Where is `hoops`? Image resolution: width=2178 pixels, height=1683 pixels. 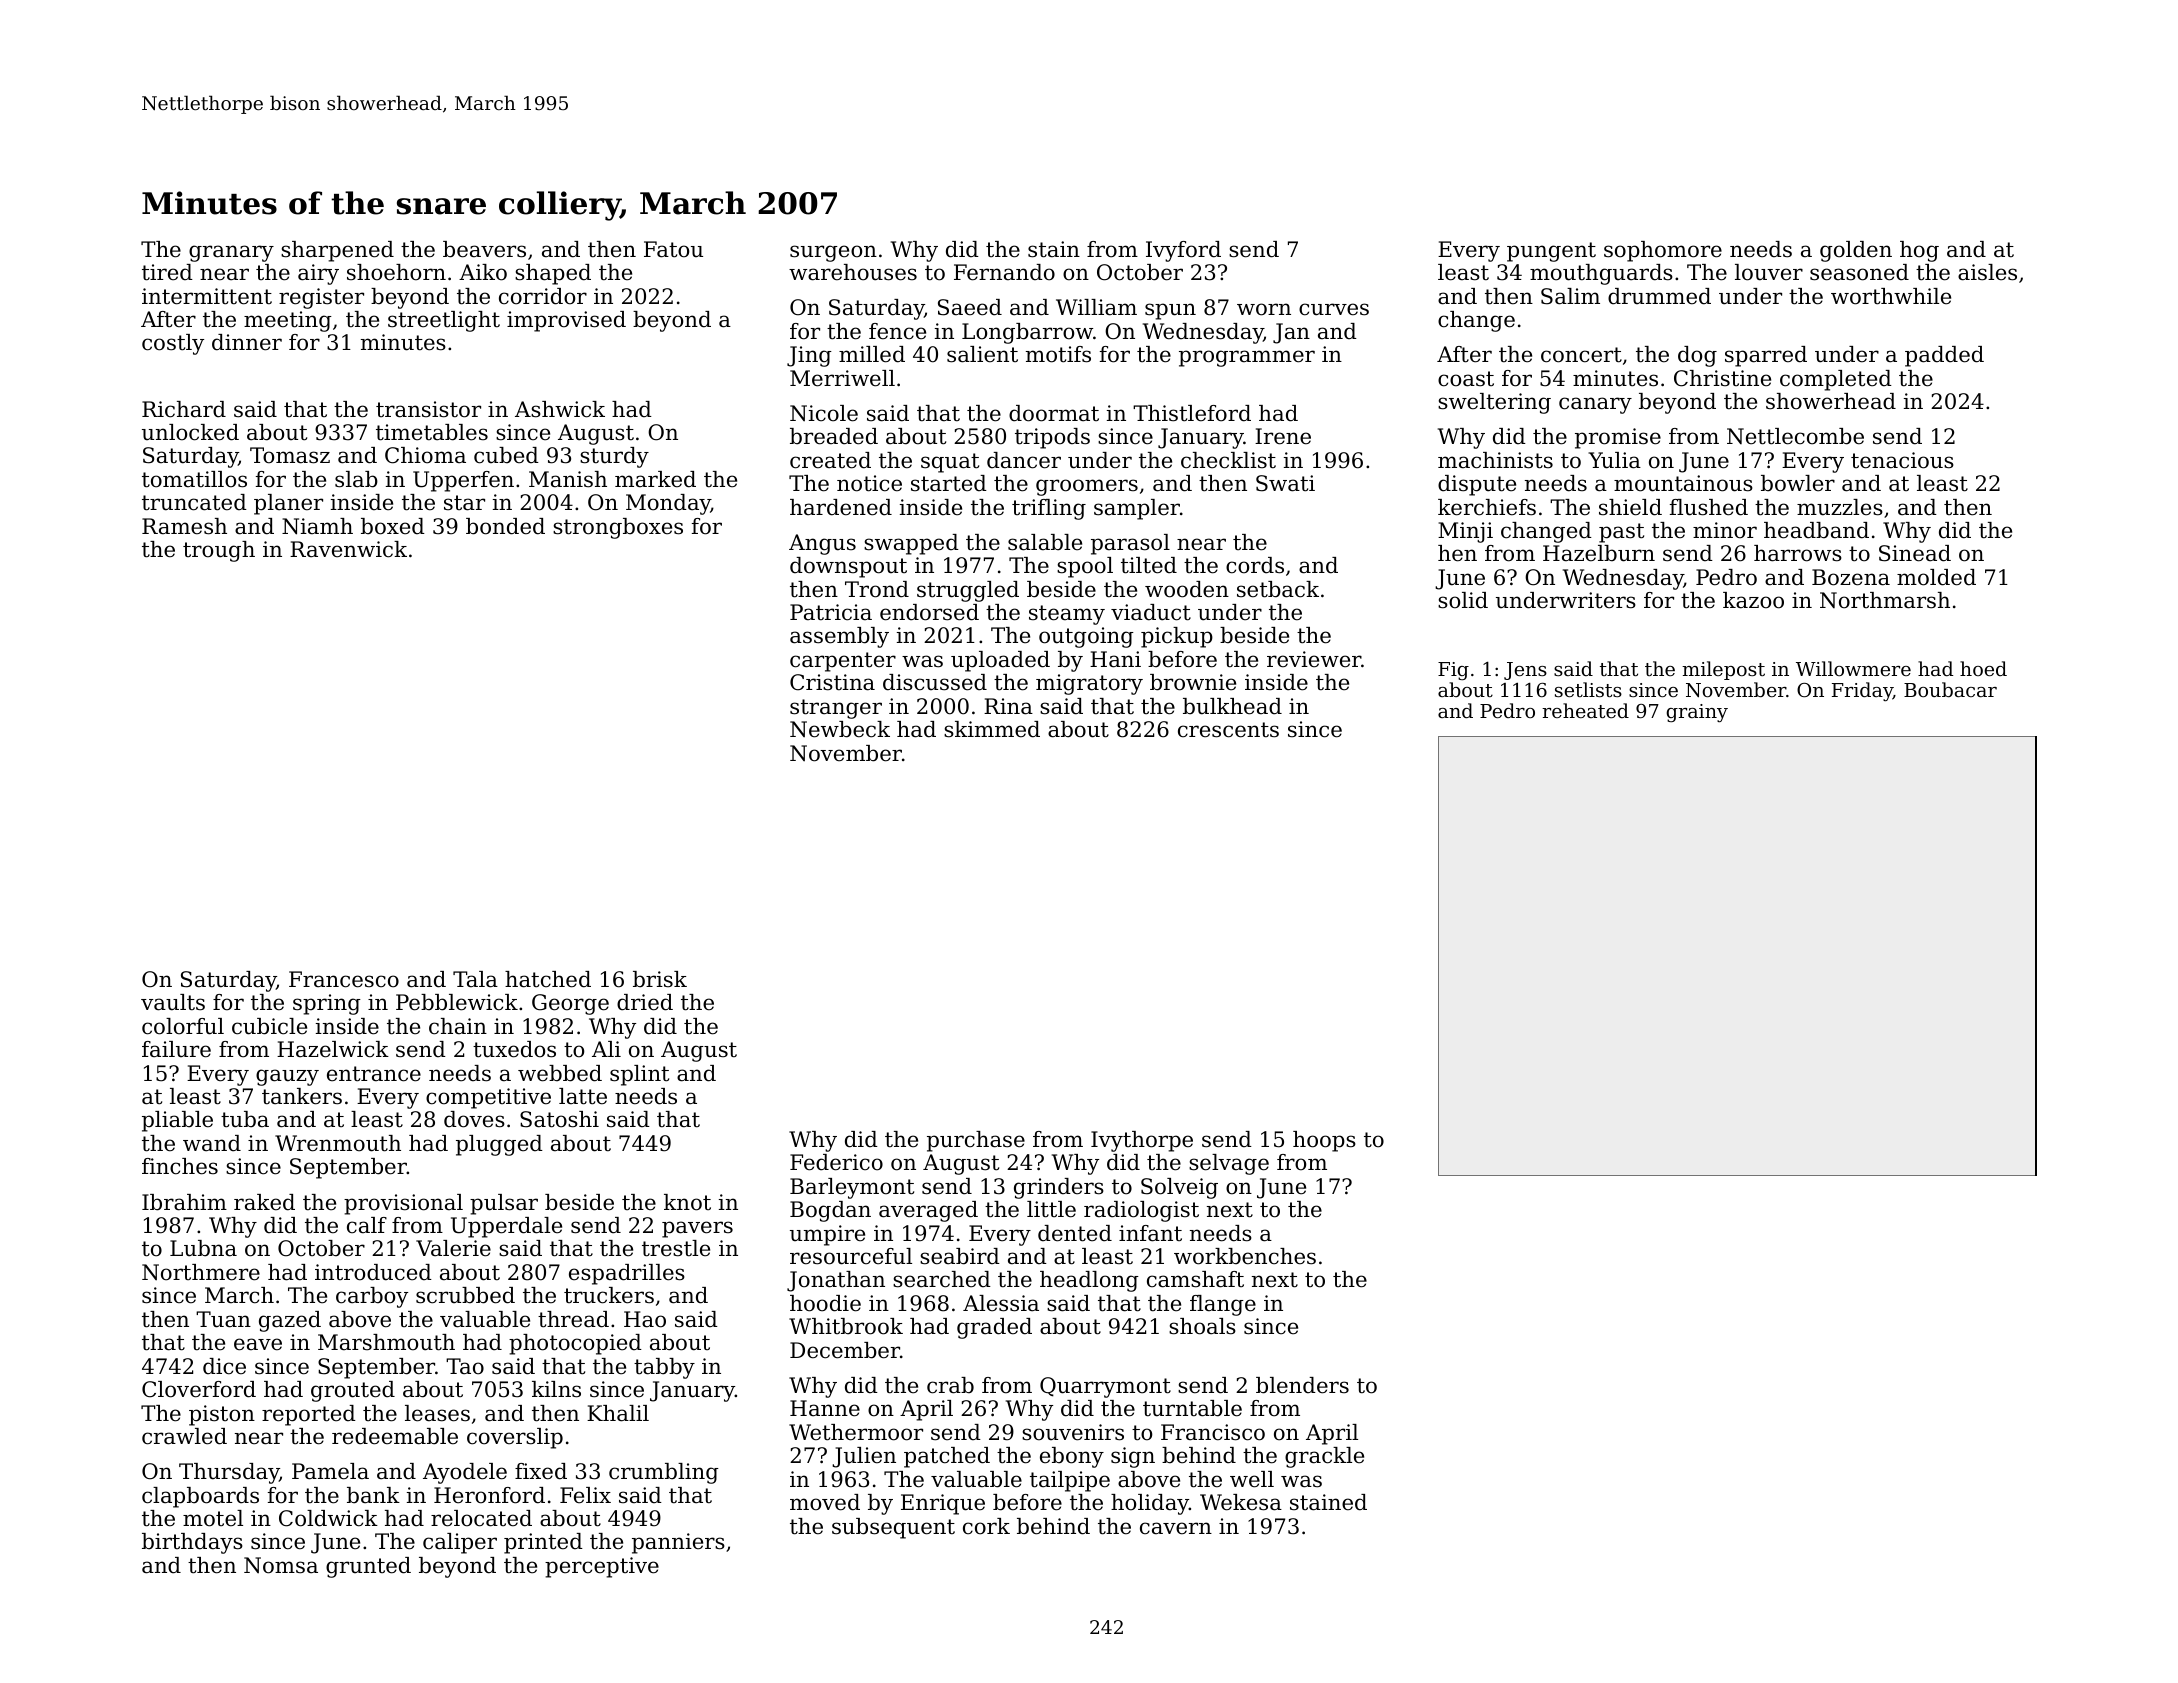
hoops is located at coordinates (1324, 1141).
